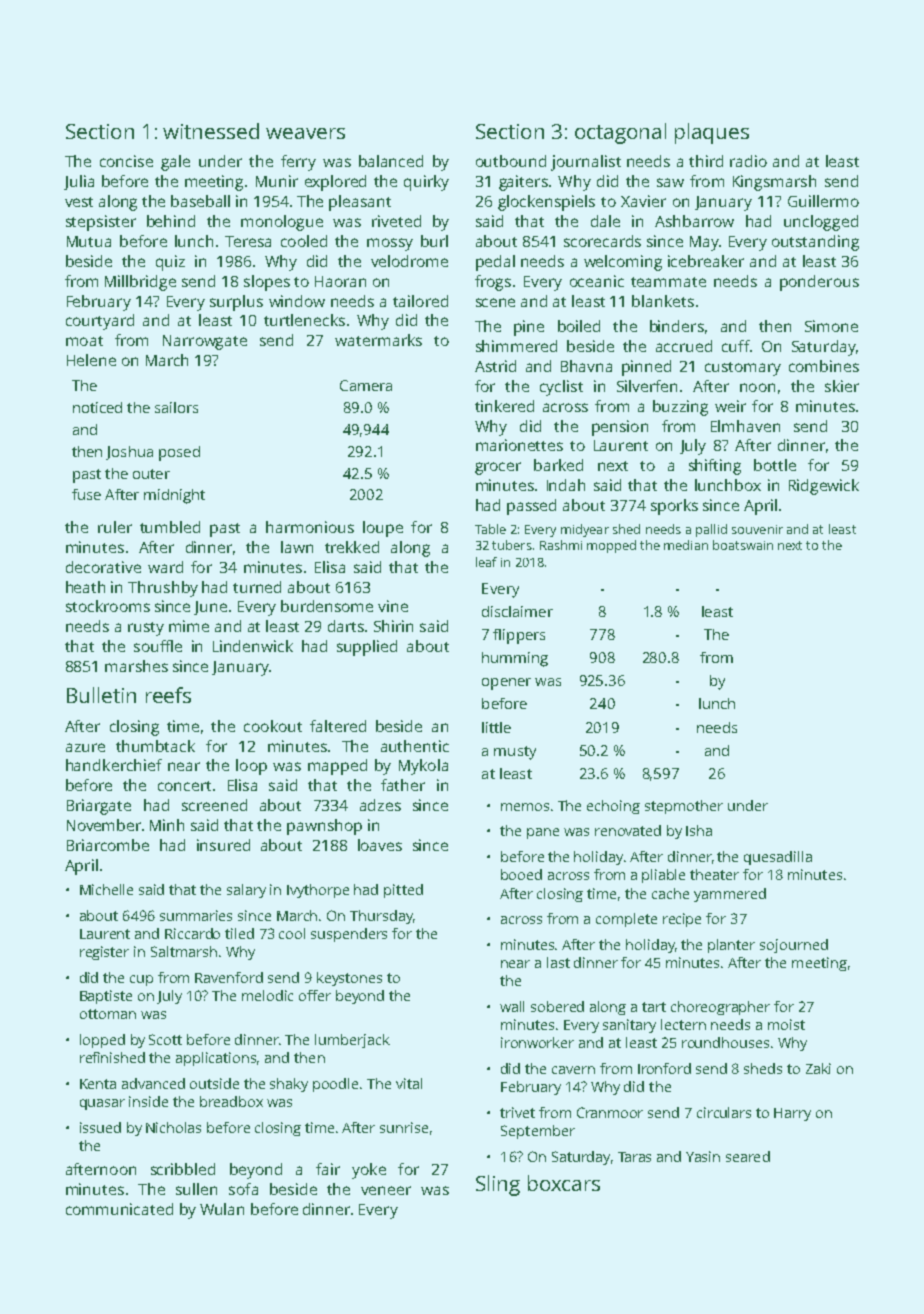  I want to click on quesadilla, so click(778, 858).
